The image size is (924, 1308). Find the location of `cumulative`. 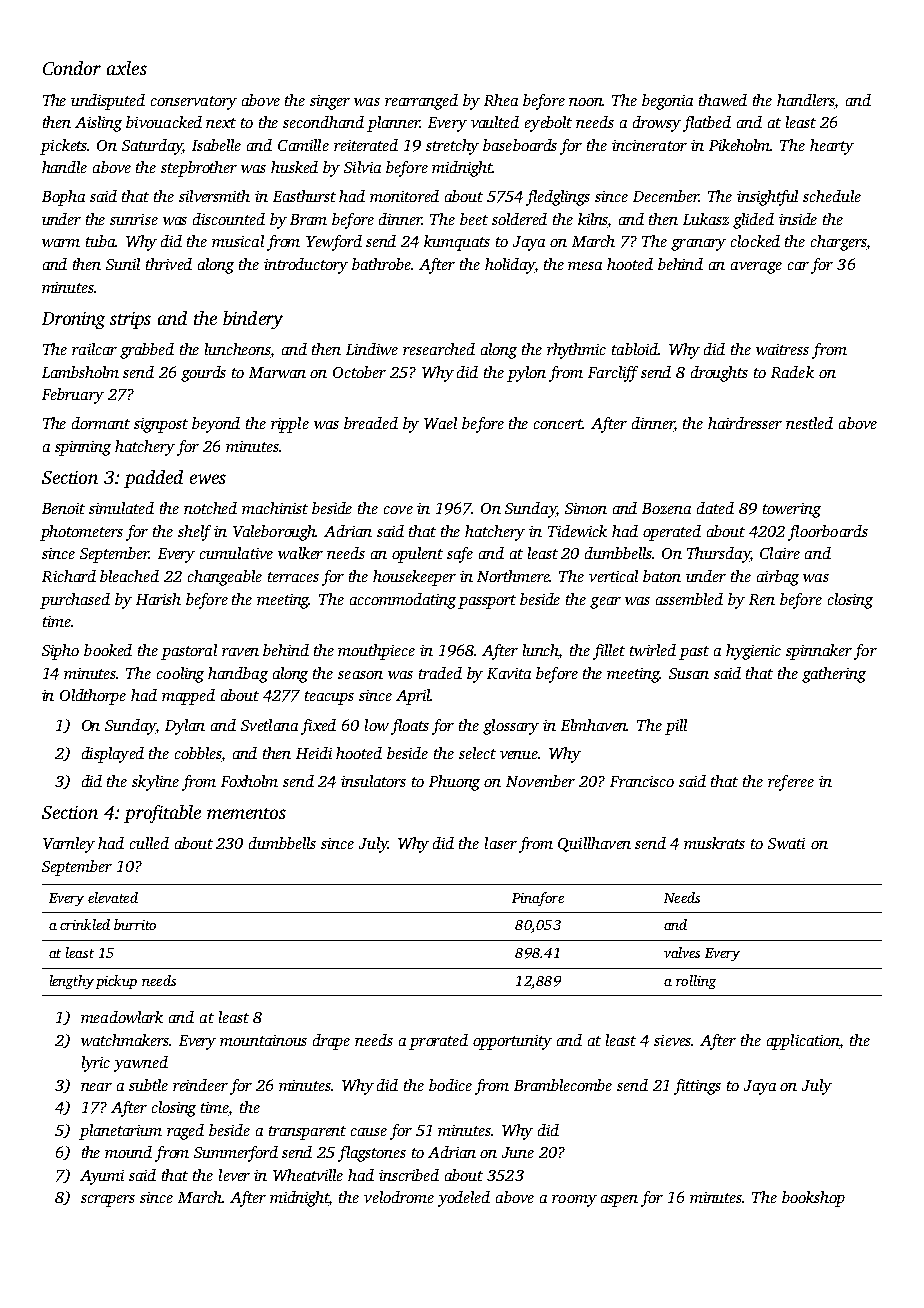

cumulative is located at coordinates (236, 553).
